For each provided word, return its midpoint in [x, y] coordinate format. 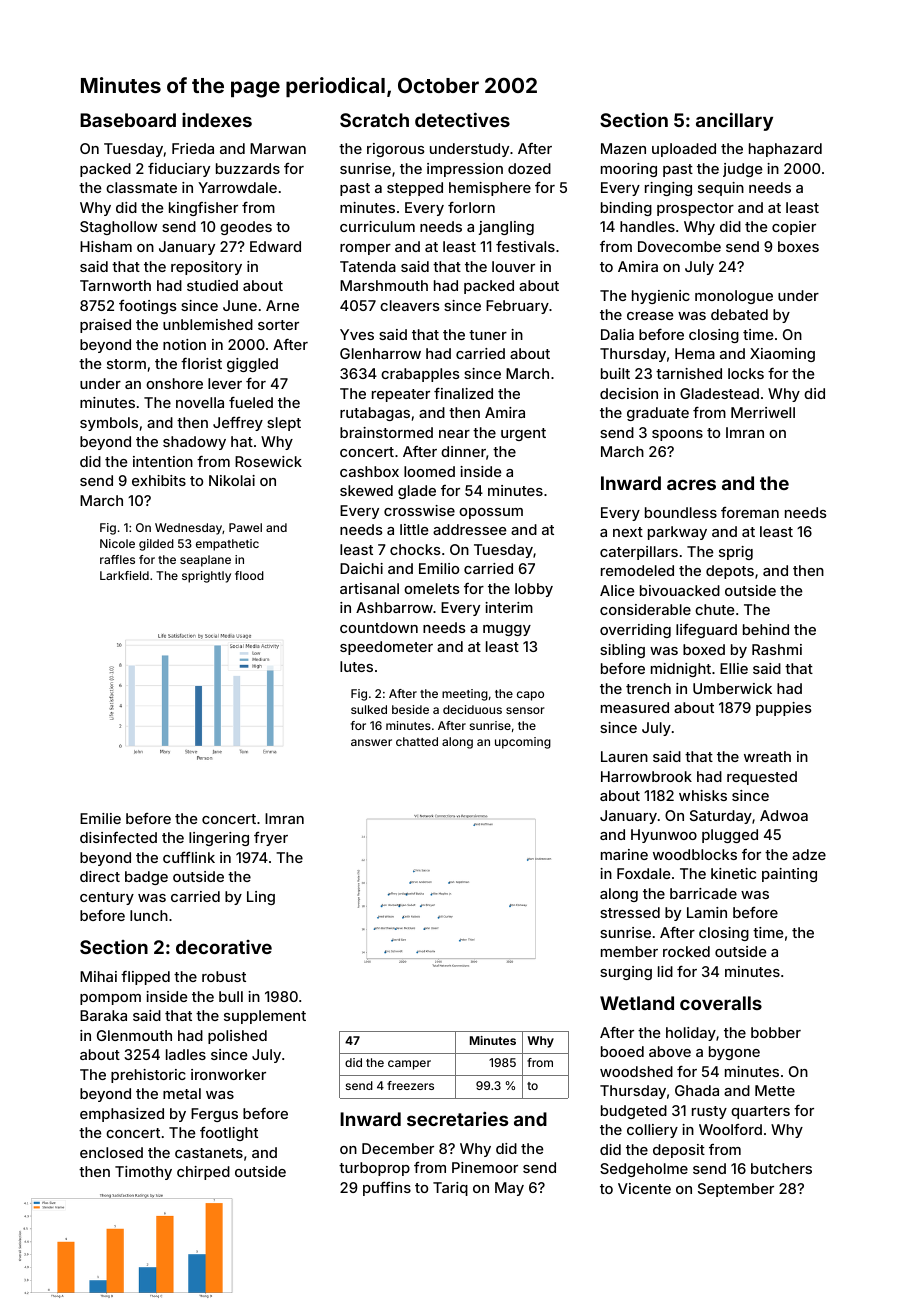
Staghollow [118, 228]
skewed [366, 490]
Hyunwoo [664, 836]
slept [284, 424]
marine [624, 854]
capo [530, 696]
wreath [767, 756]
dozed [529, 168]
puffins [387, 1189]
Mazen [623, 148]
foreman [750, 512]
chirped [203, 1173]
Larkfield [124, 575]
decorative [224, 947]
